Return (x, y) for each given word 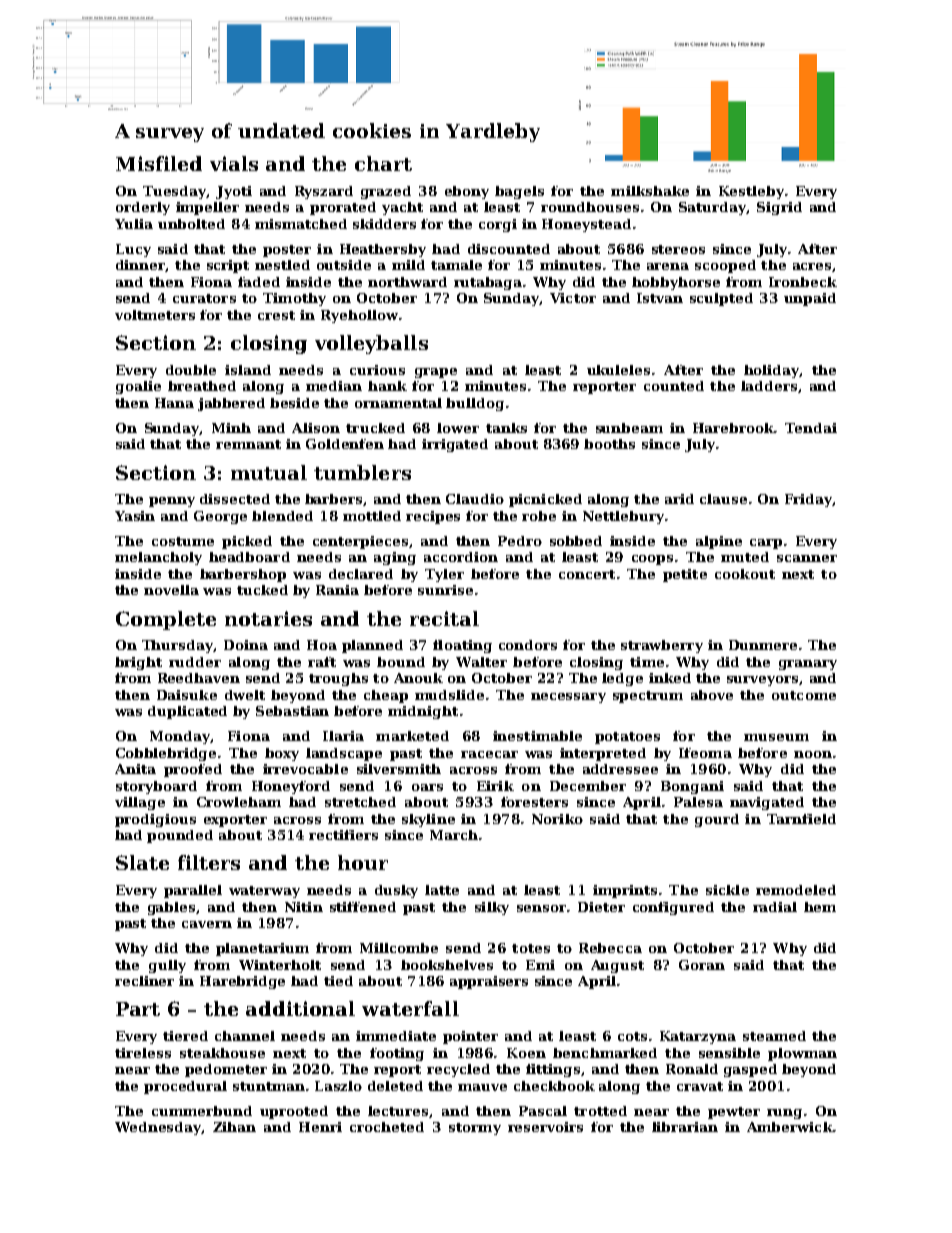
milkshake (650, 191)
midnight (423, 712)
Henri (320, 1127)
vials (234, 163)
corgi (498, 225)
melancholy (158, 558)
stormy (475, 1129)
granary (808, 665)
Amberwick (790, 1127)
